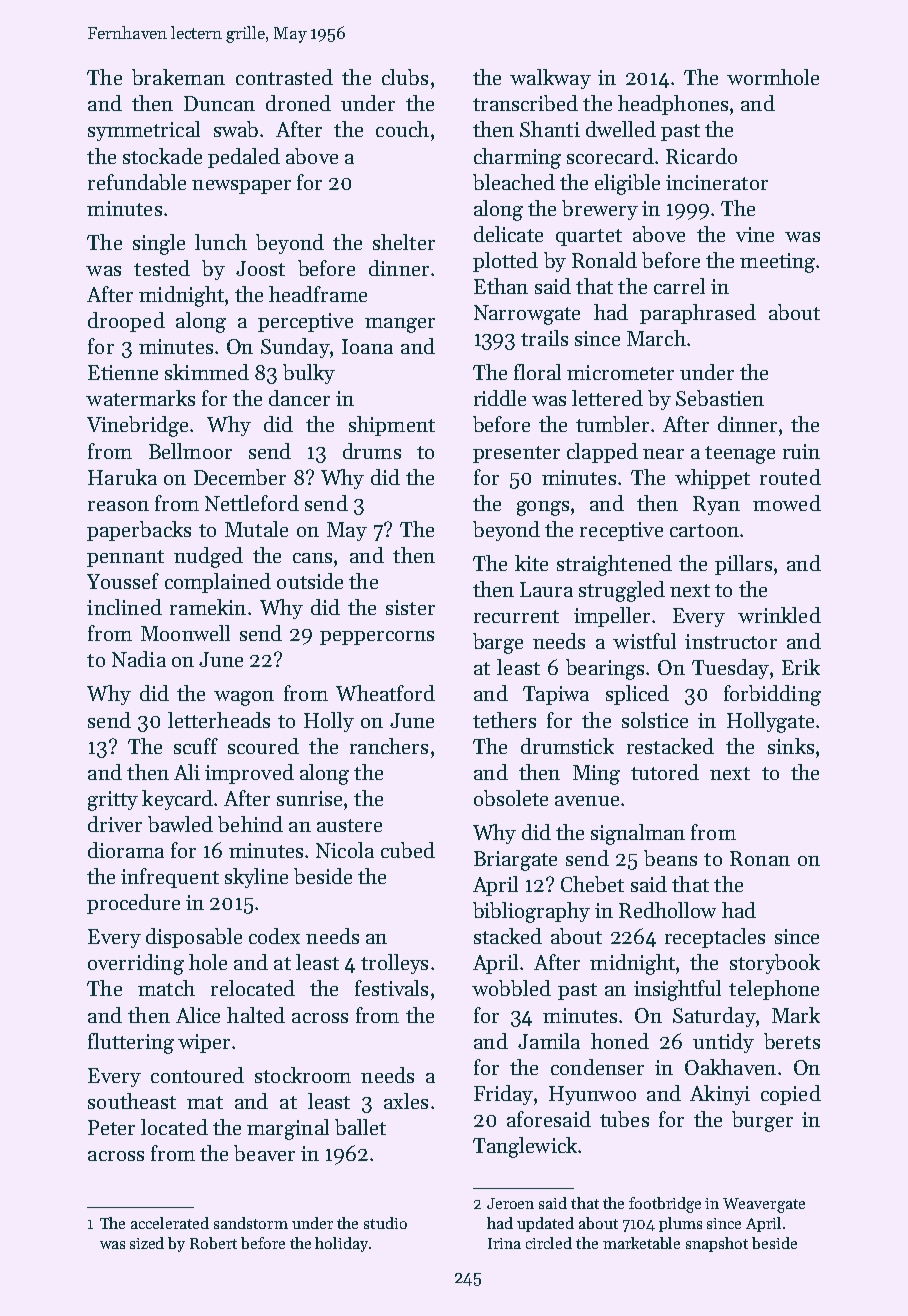  I want to click on bibliography, so click(531, 912).
